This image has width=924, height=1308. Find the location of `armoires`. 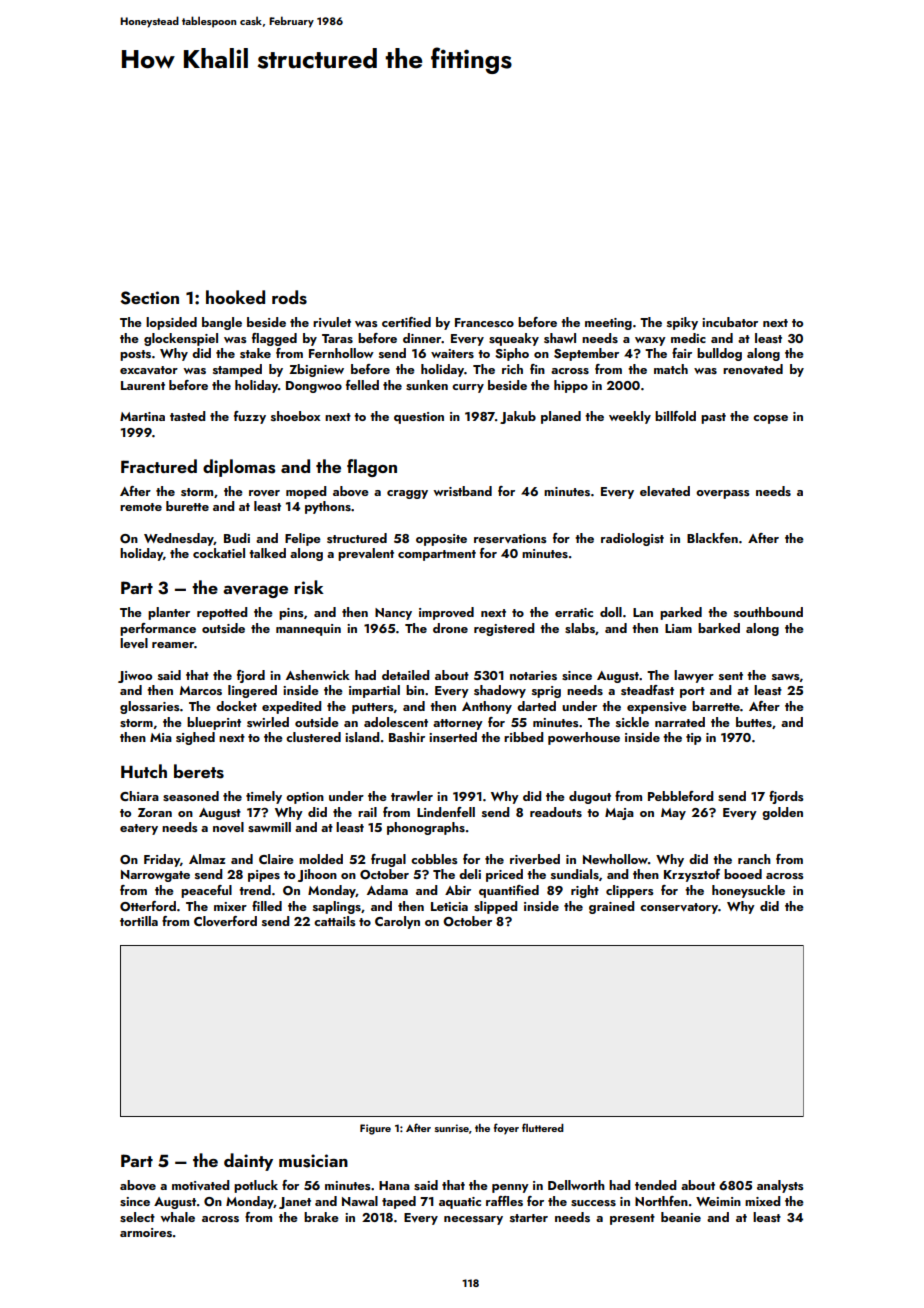

armoires is located at coordinates (146, 1232).
